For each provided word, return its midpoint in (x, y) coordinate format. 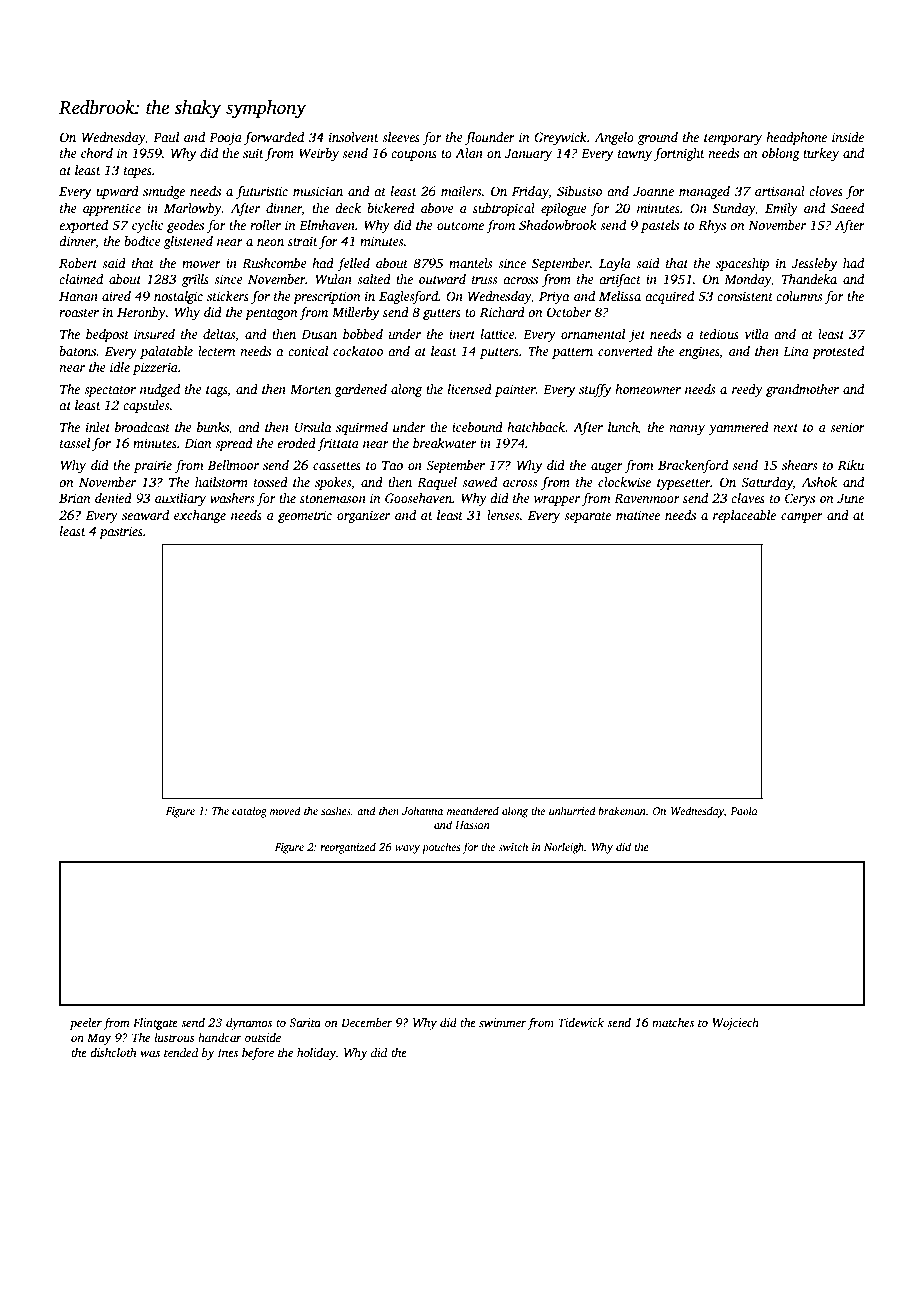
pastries (121, 532)
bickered (391, 208)
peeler (86, 1024)
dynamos (249, 1024)
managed (704, 192)
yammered (738, 428)
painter (515, 390)
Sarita (305, 1022)
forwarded (274, 138)
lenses (503, 515)
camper (802, 518)
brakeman (622, 810)
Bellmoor (233, 465)
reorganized (348, 848)
